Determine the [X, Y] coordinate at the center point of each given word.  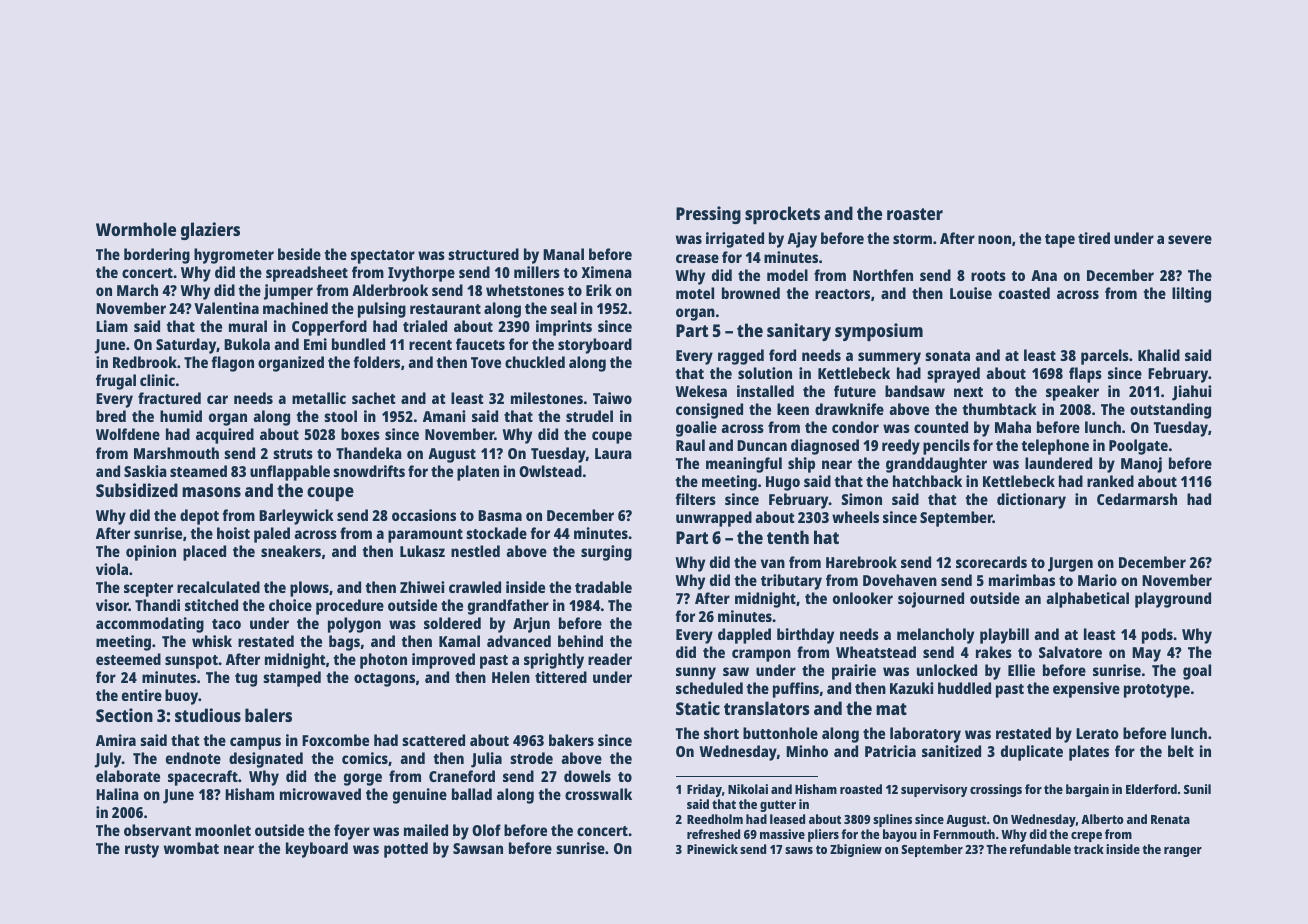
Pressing [708, 215]
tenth [788, 537]
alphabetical [1087, 600]
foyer [352, 832]
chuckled [535, 362]
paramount [425, 536]
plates [1089, 753]
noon [994, 239]
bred [111, 416]
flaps [1085, 375]
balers [268, 715]
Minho [807, 751]
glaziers [210, 231]
